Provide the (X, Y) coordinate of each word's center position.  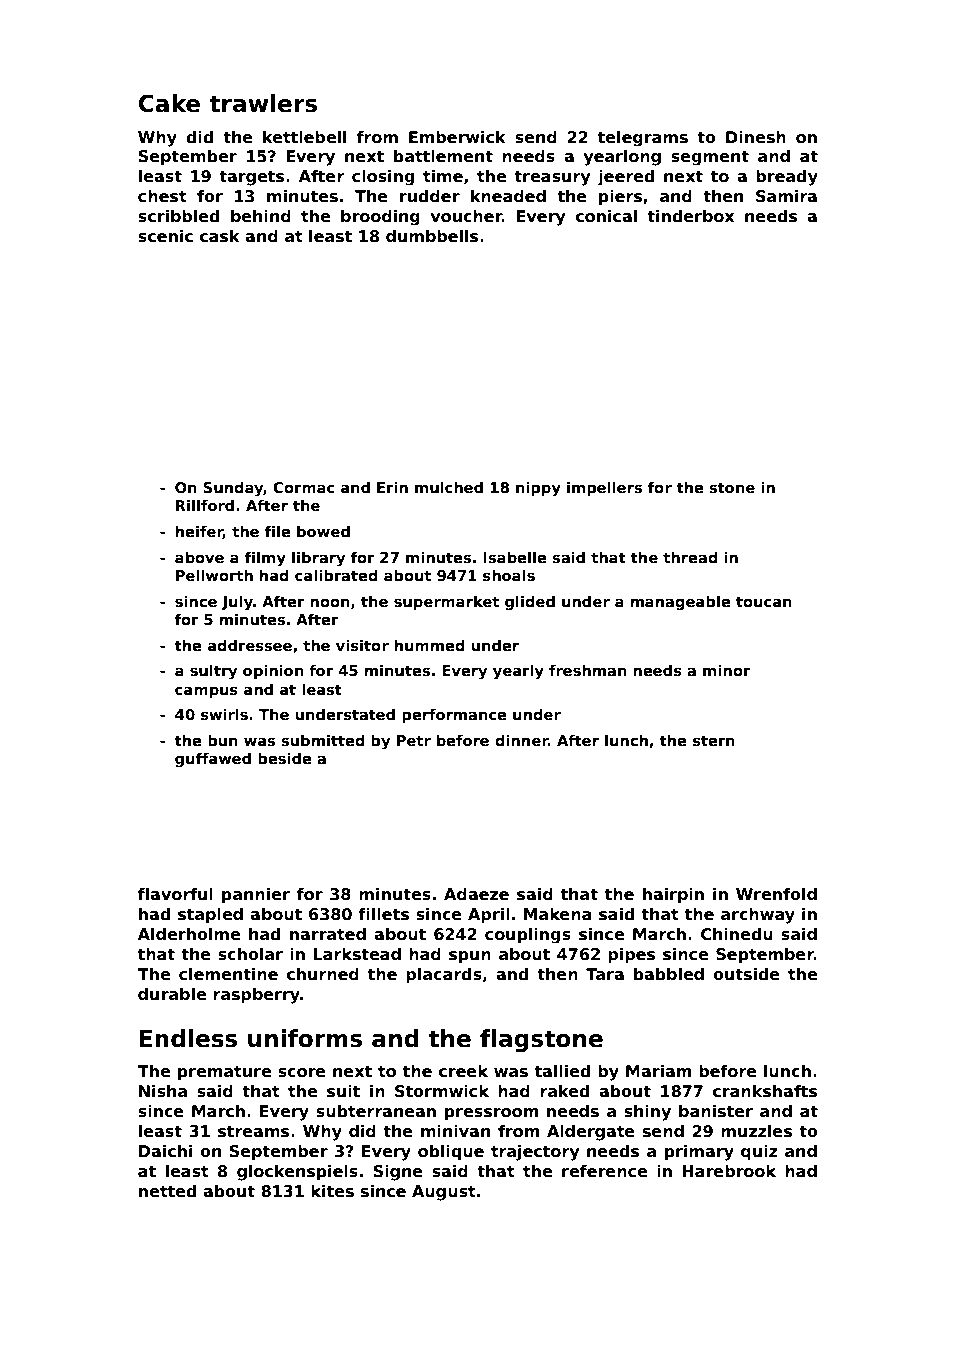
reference (604, 1171)
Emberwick (457, 137)
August (444, 1193)
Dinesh (756, 137)
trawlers (263, 103)
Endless (188, 1038)
